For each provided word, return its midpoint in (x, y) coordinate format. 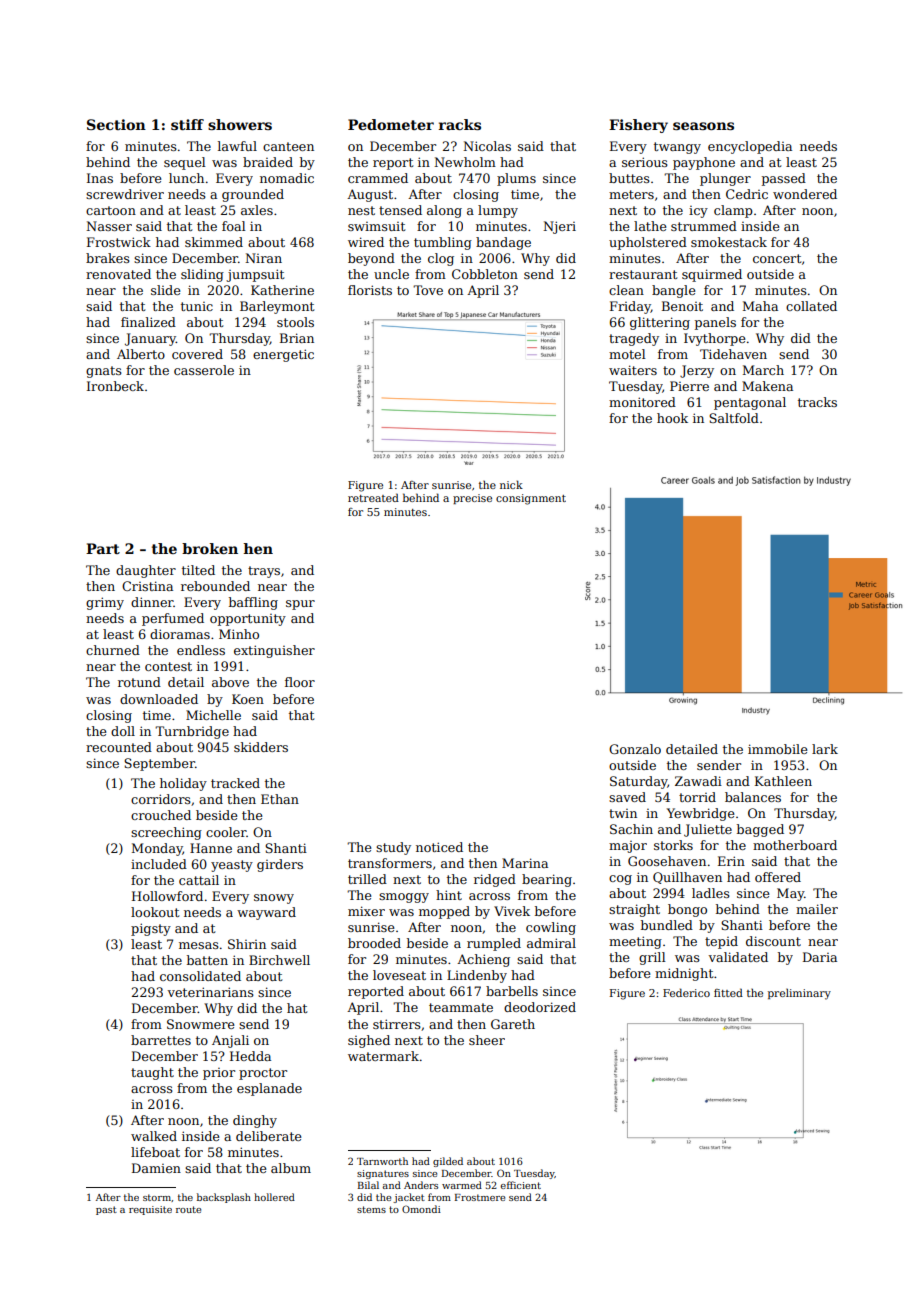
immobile (777, 749)
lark (825, 749)
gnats (104, 372)
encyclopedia (750, 147)
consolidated (200, 976)
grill (652, 958)
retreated (373, 497)
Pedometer (391, 124)
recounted (119, 747)
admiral (551, 943)
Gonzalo (635, 749)
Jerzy (697, 371)
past (106, 1210)
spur (300, 605)
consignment (531, 499)
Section (116, 124)
